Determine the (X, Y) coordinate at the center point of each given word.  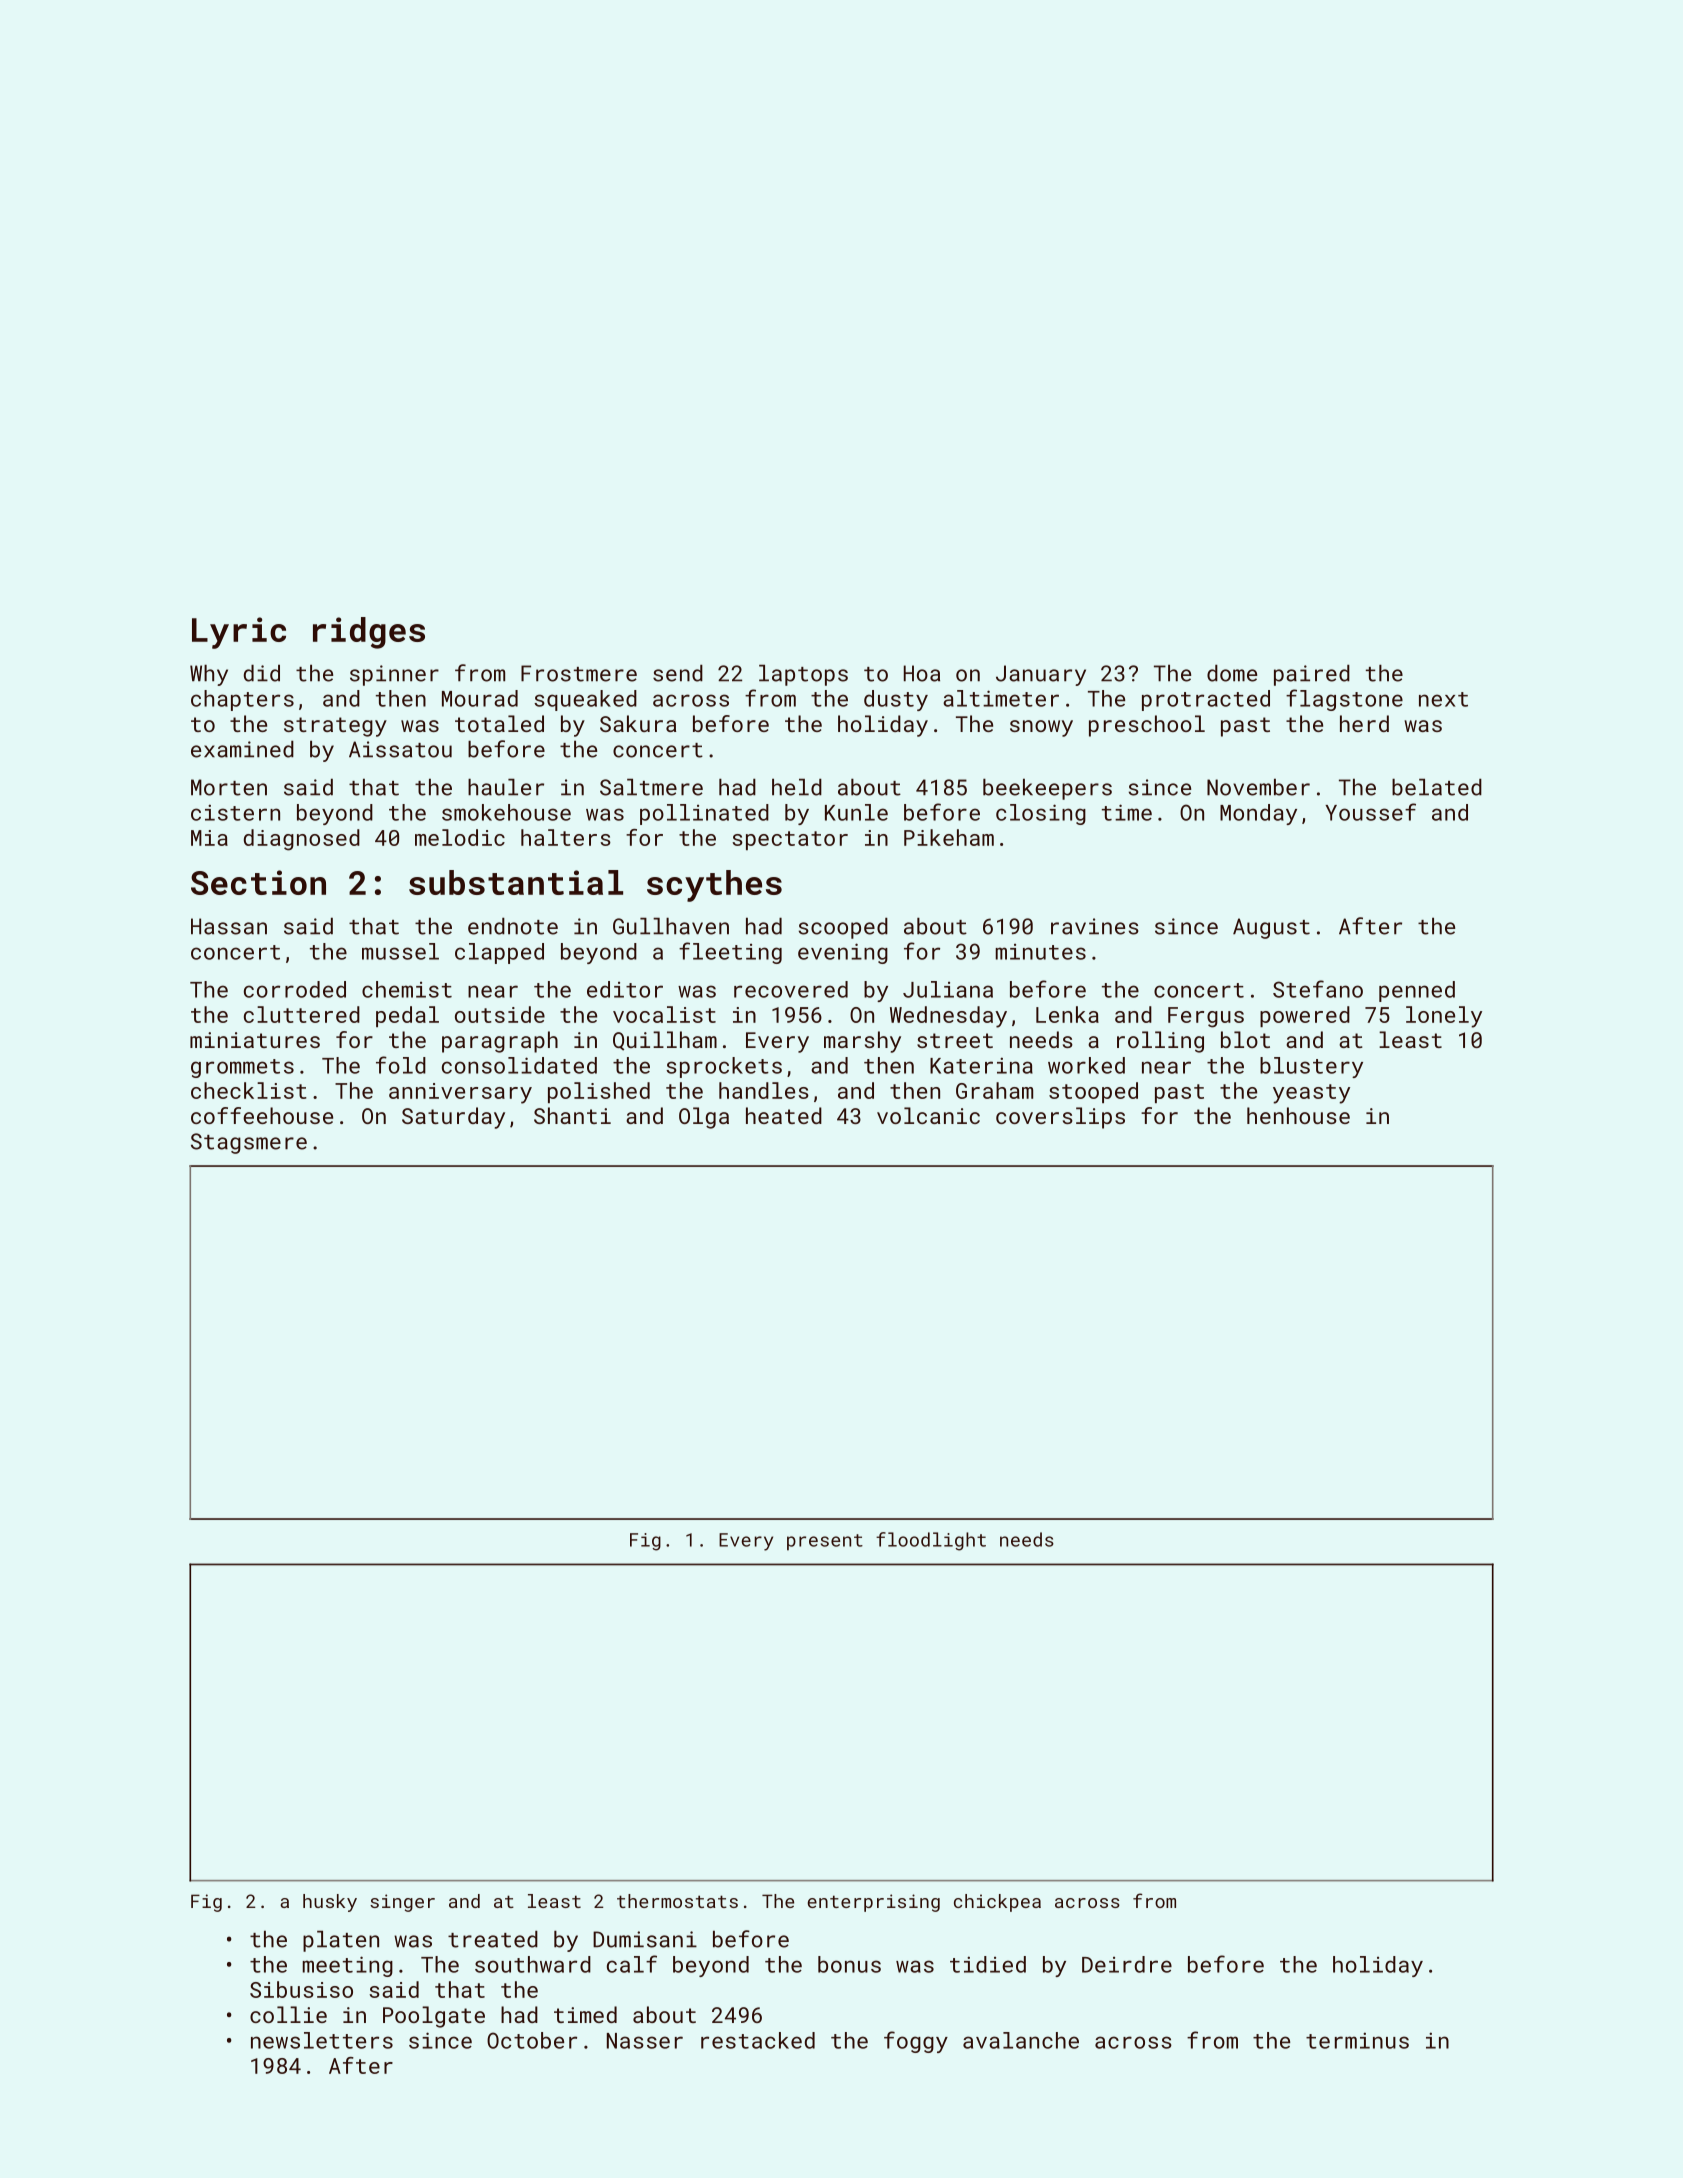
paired (1312, 675)
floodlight (931, 1541)
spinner (394, 675)
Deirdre (1127, 1964)
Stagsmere (249, 1143)
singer (402, 1903)
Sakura (638, 723)
